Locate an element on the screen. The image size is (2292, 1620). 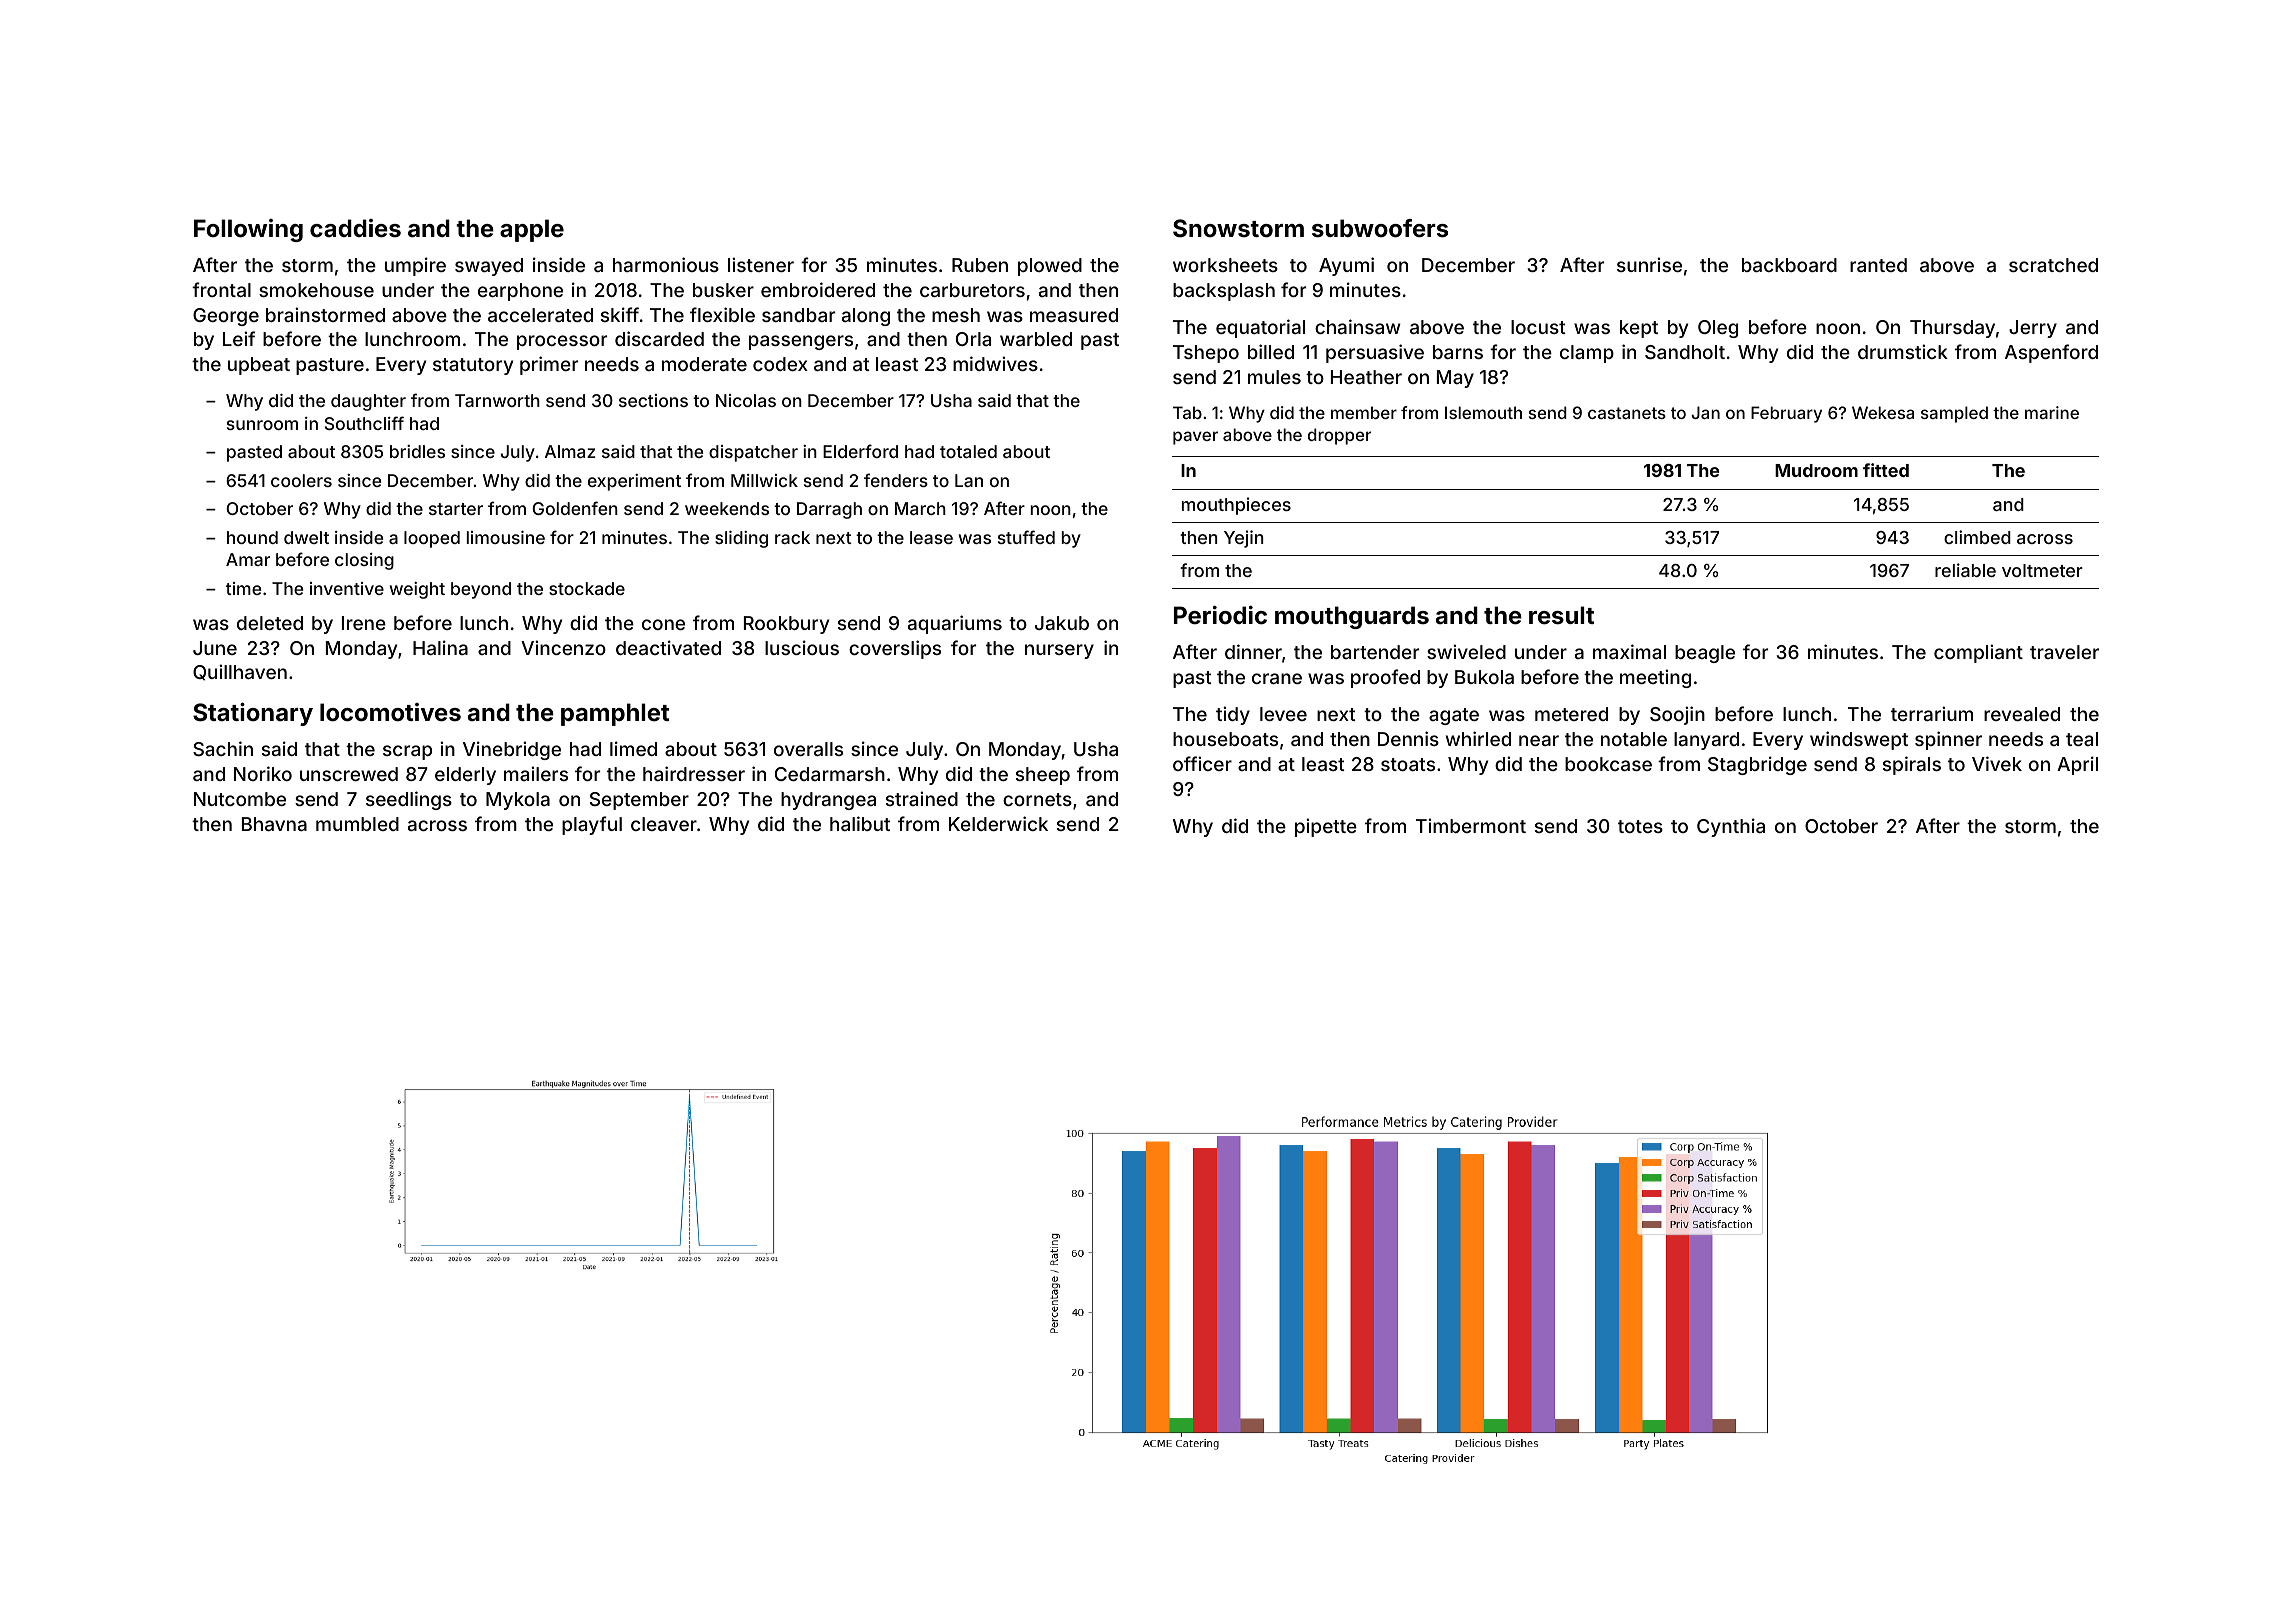
Oleg is located at coordinates (1718, 329).
